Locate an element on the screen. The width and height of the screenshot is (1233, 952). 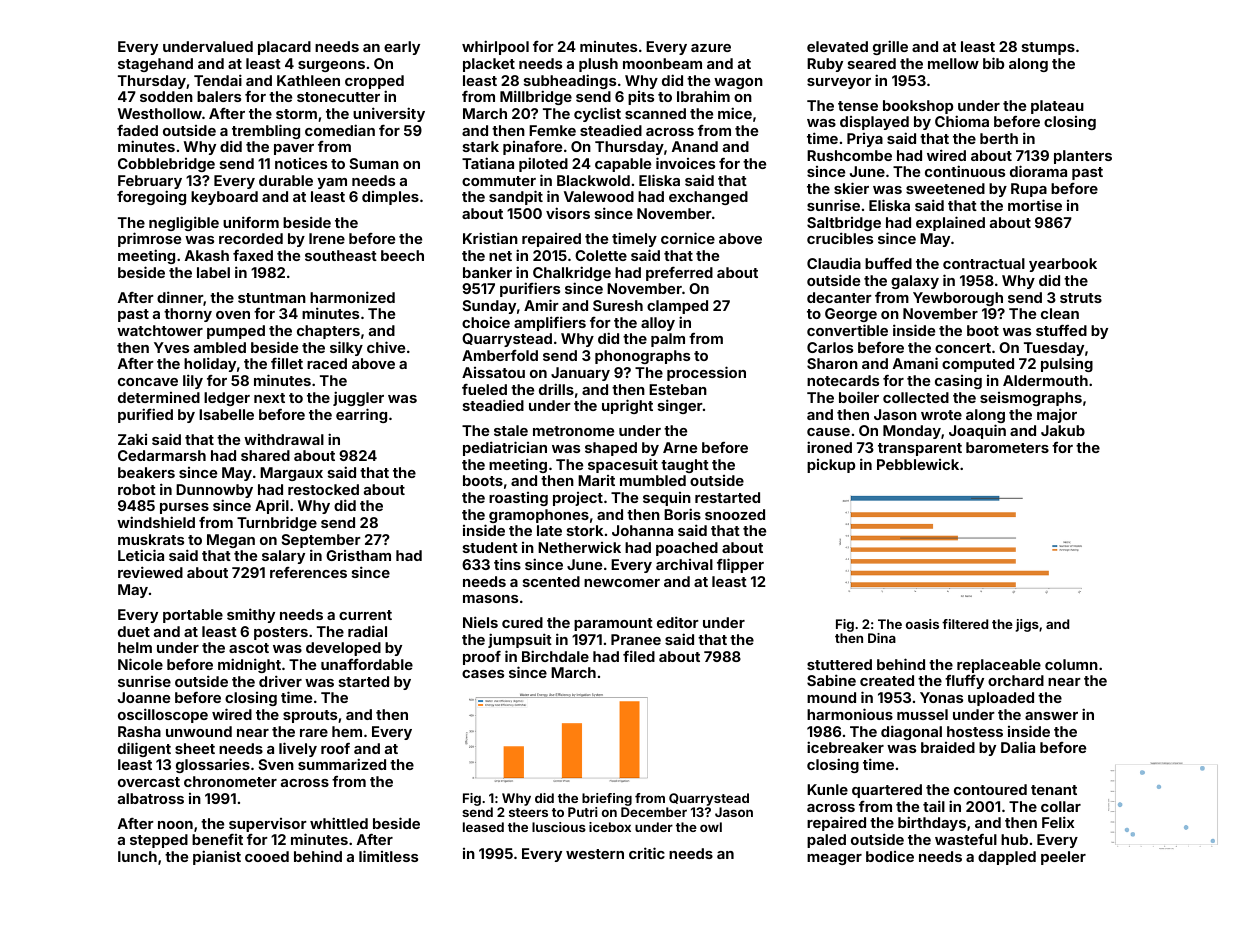
sweetened is located at coordinates (945, 188).
